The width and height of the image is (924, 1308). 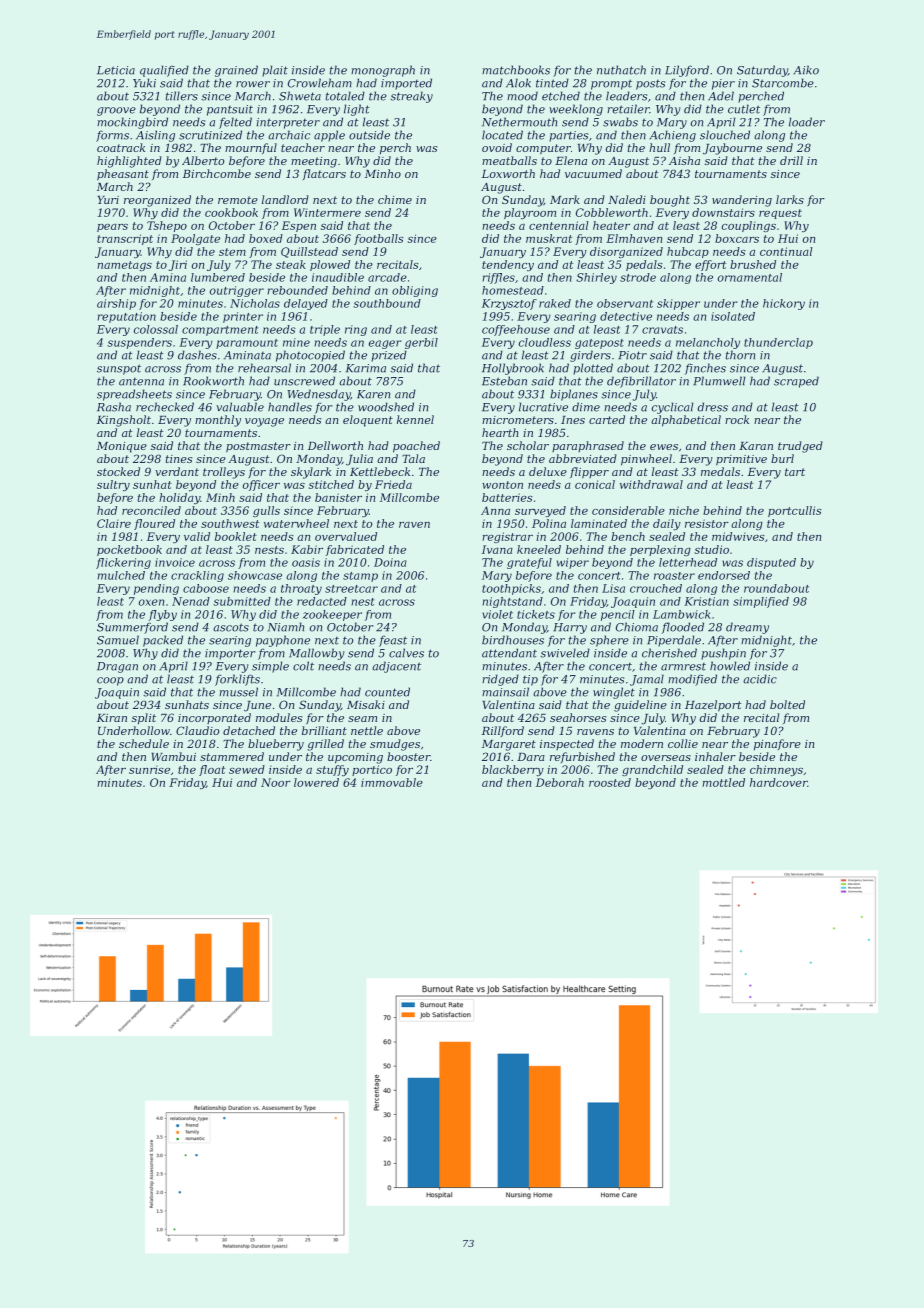 I want to click on footballs, so click(x=379, y=239).
